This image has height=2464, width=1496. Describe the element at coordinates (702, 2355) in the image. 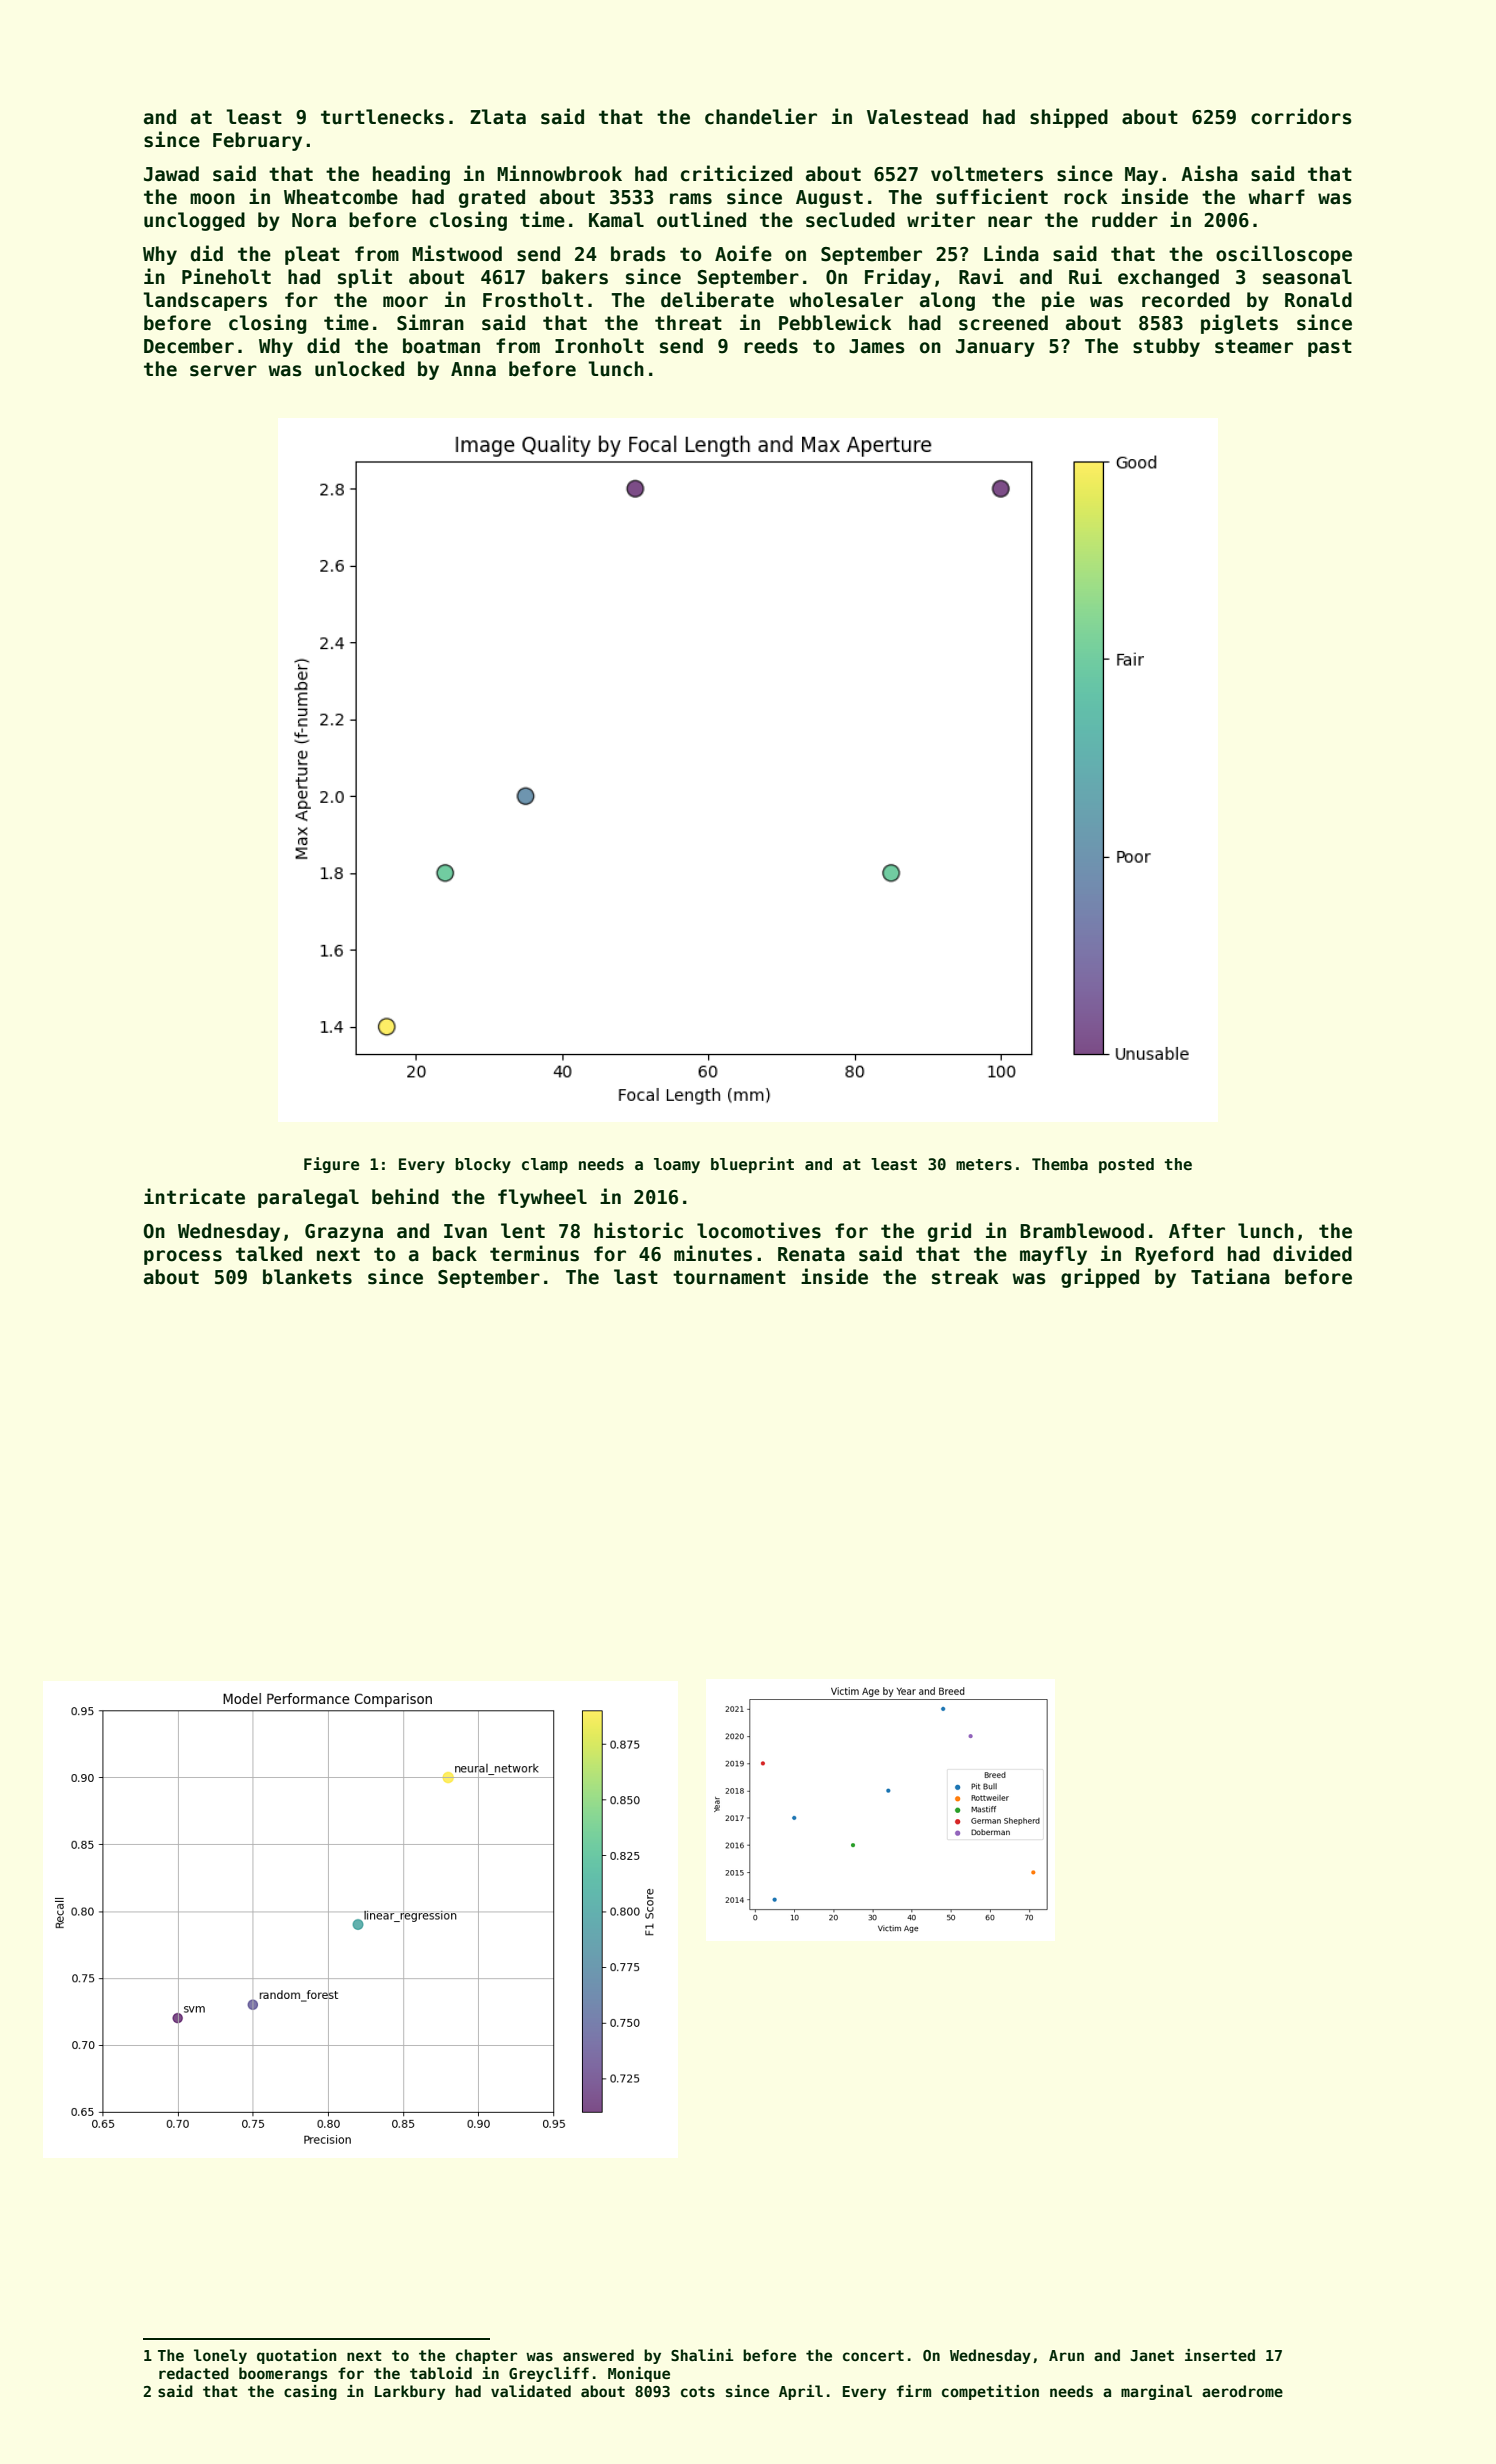

I see `Shalini` at that location.
